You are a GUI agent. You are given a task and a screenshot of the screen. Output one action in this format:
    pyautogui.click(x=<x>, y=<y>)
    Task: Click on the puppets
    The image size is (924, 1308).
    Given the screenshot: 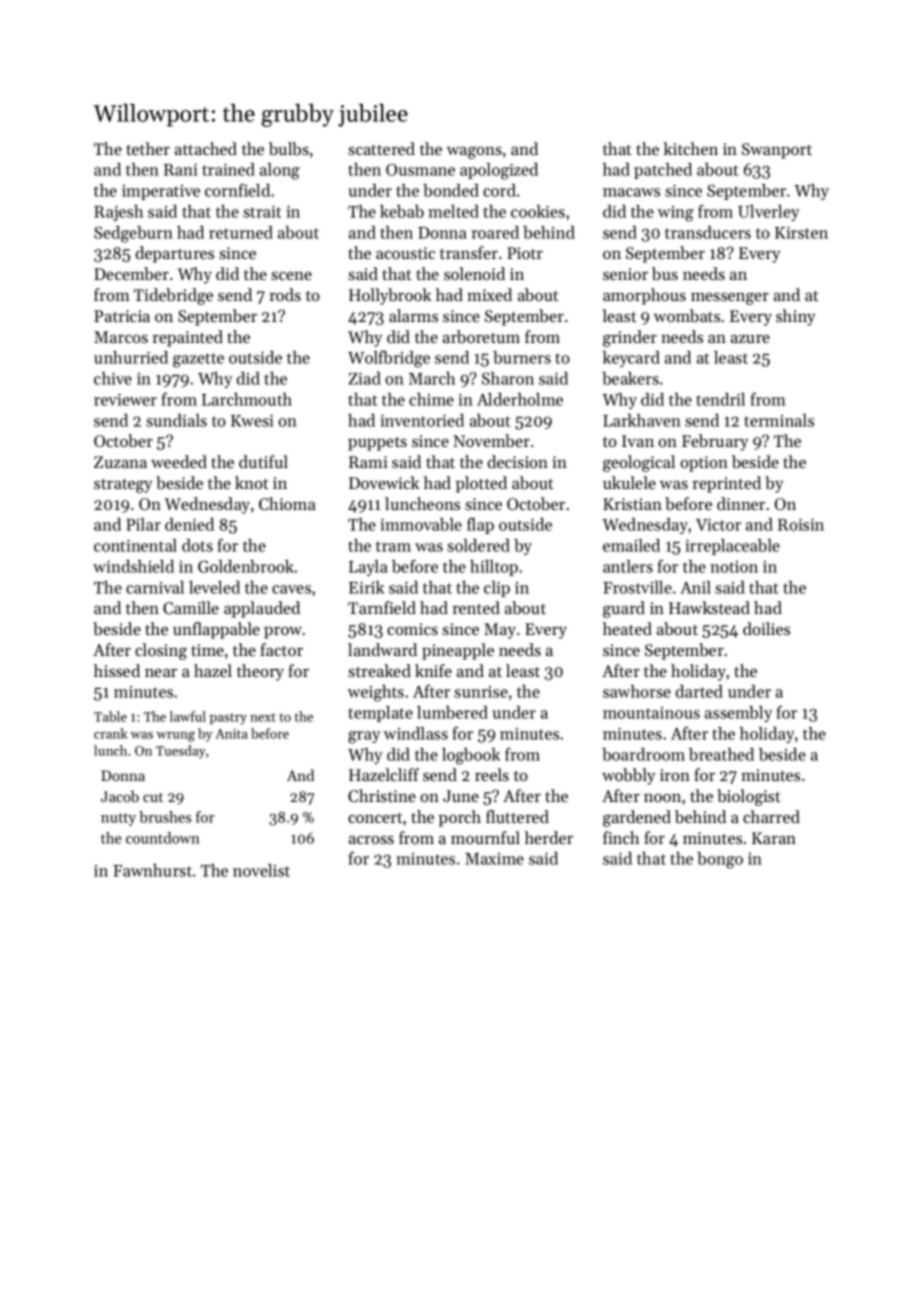 What is the action you would take?
    pyautogui.click(x=377, y=444)
